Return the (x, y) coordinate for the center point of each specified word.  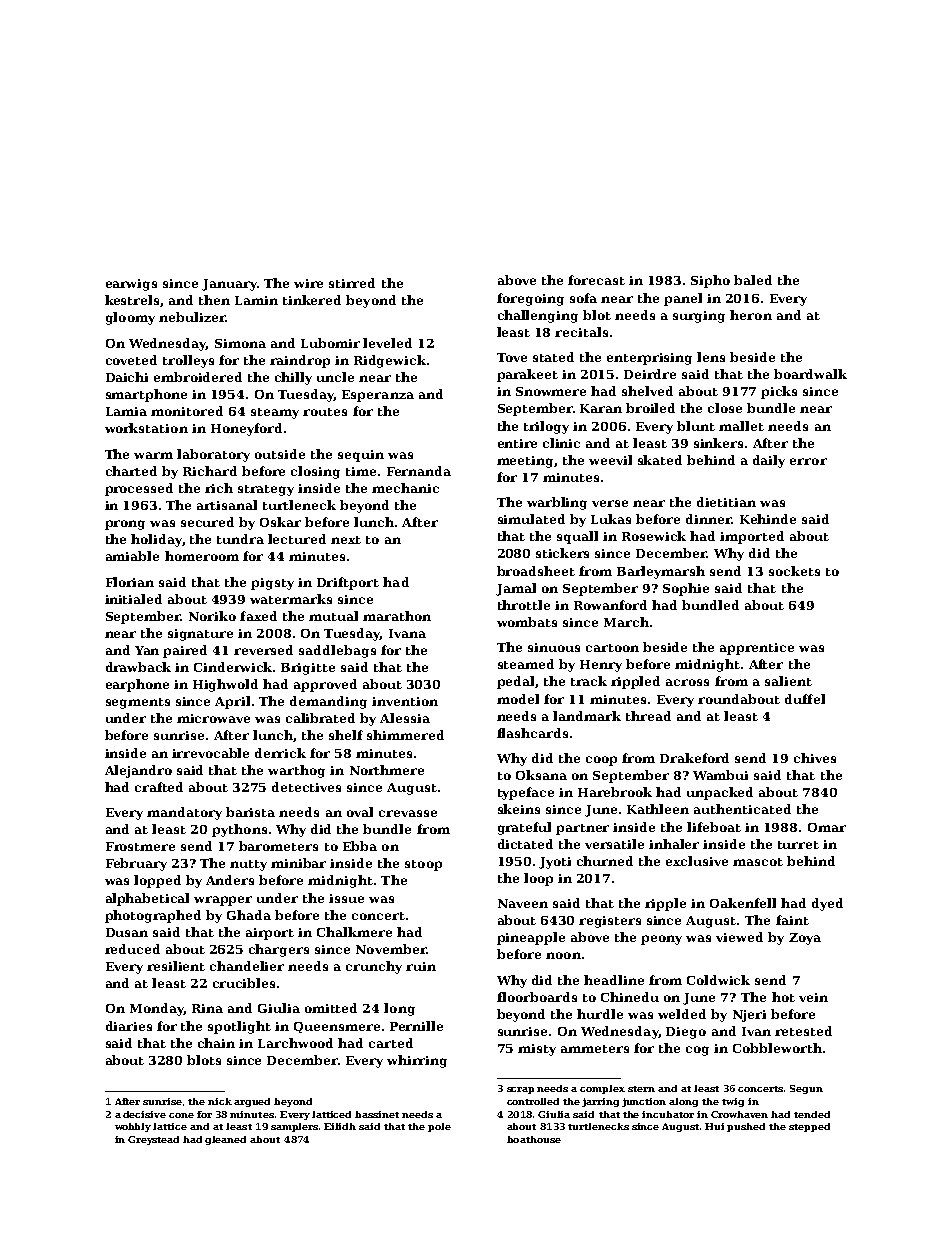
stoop (423, 865)
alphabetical (147, 899)
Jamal (516, 589)
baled (753, 280)
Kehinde (768, 519)
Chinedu (630, 997)
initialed (133, 599)
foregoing (530, 299)
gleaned (225, 1140)
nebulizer (192, 317)
